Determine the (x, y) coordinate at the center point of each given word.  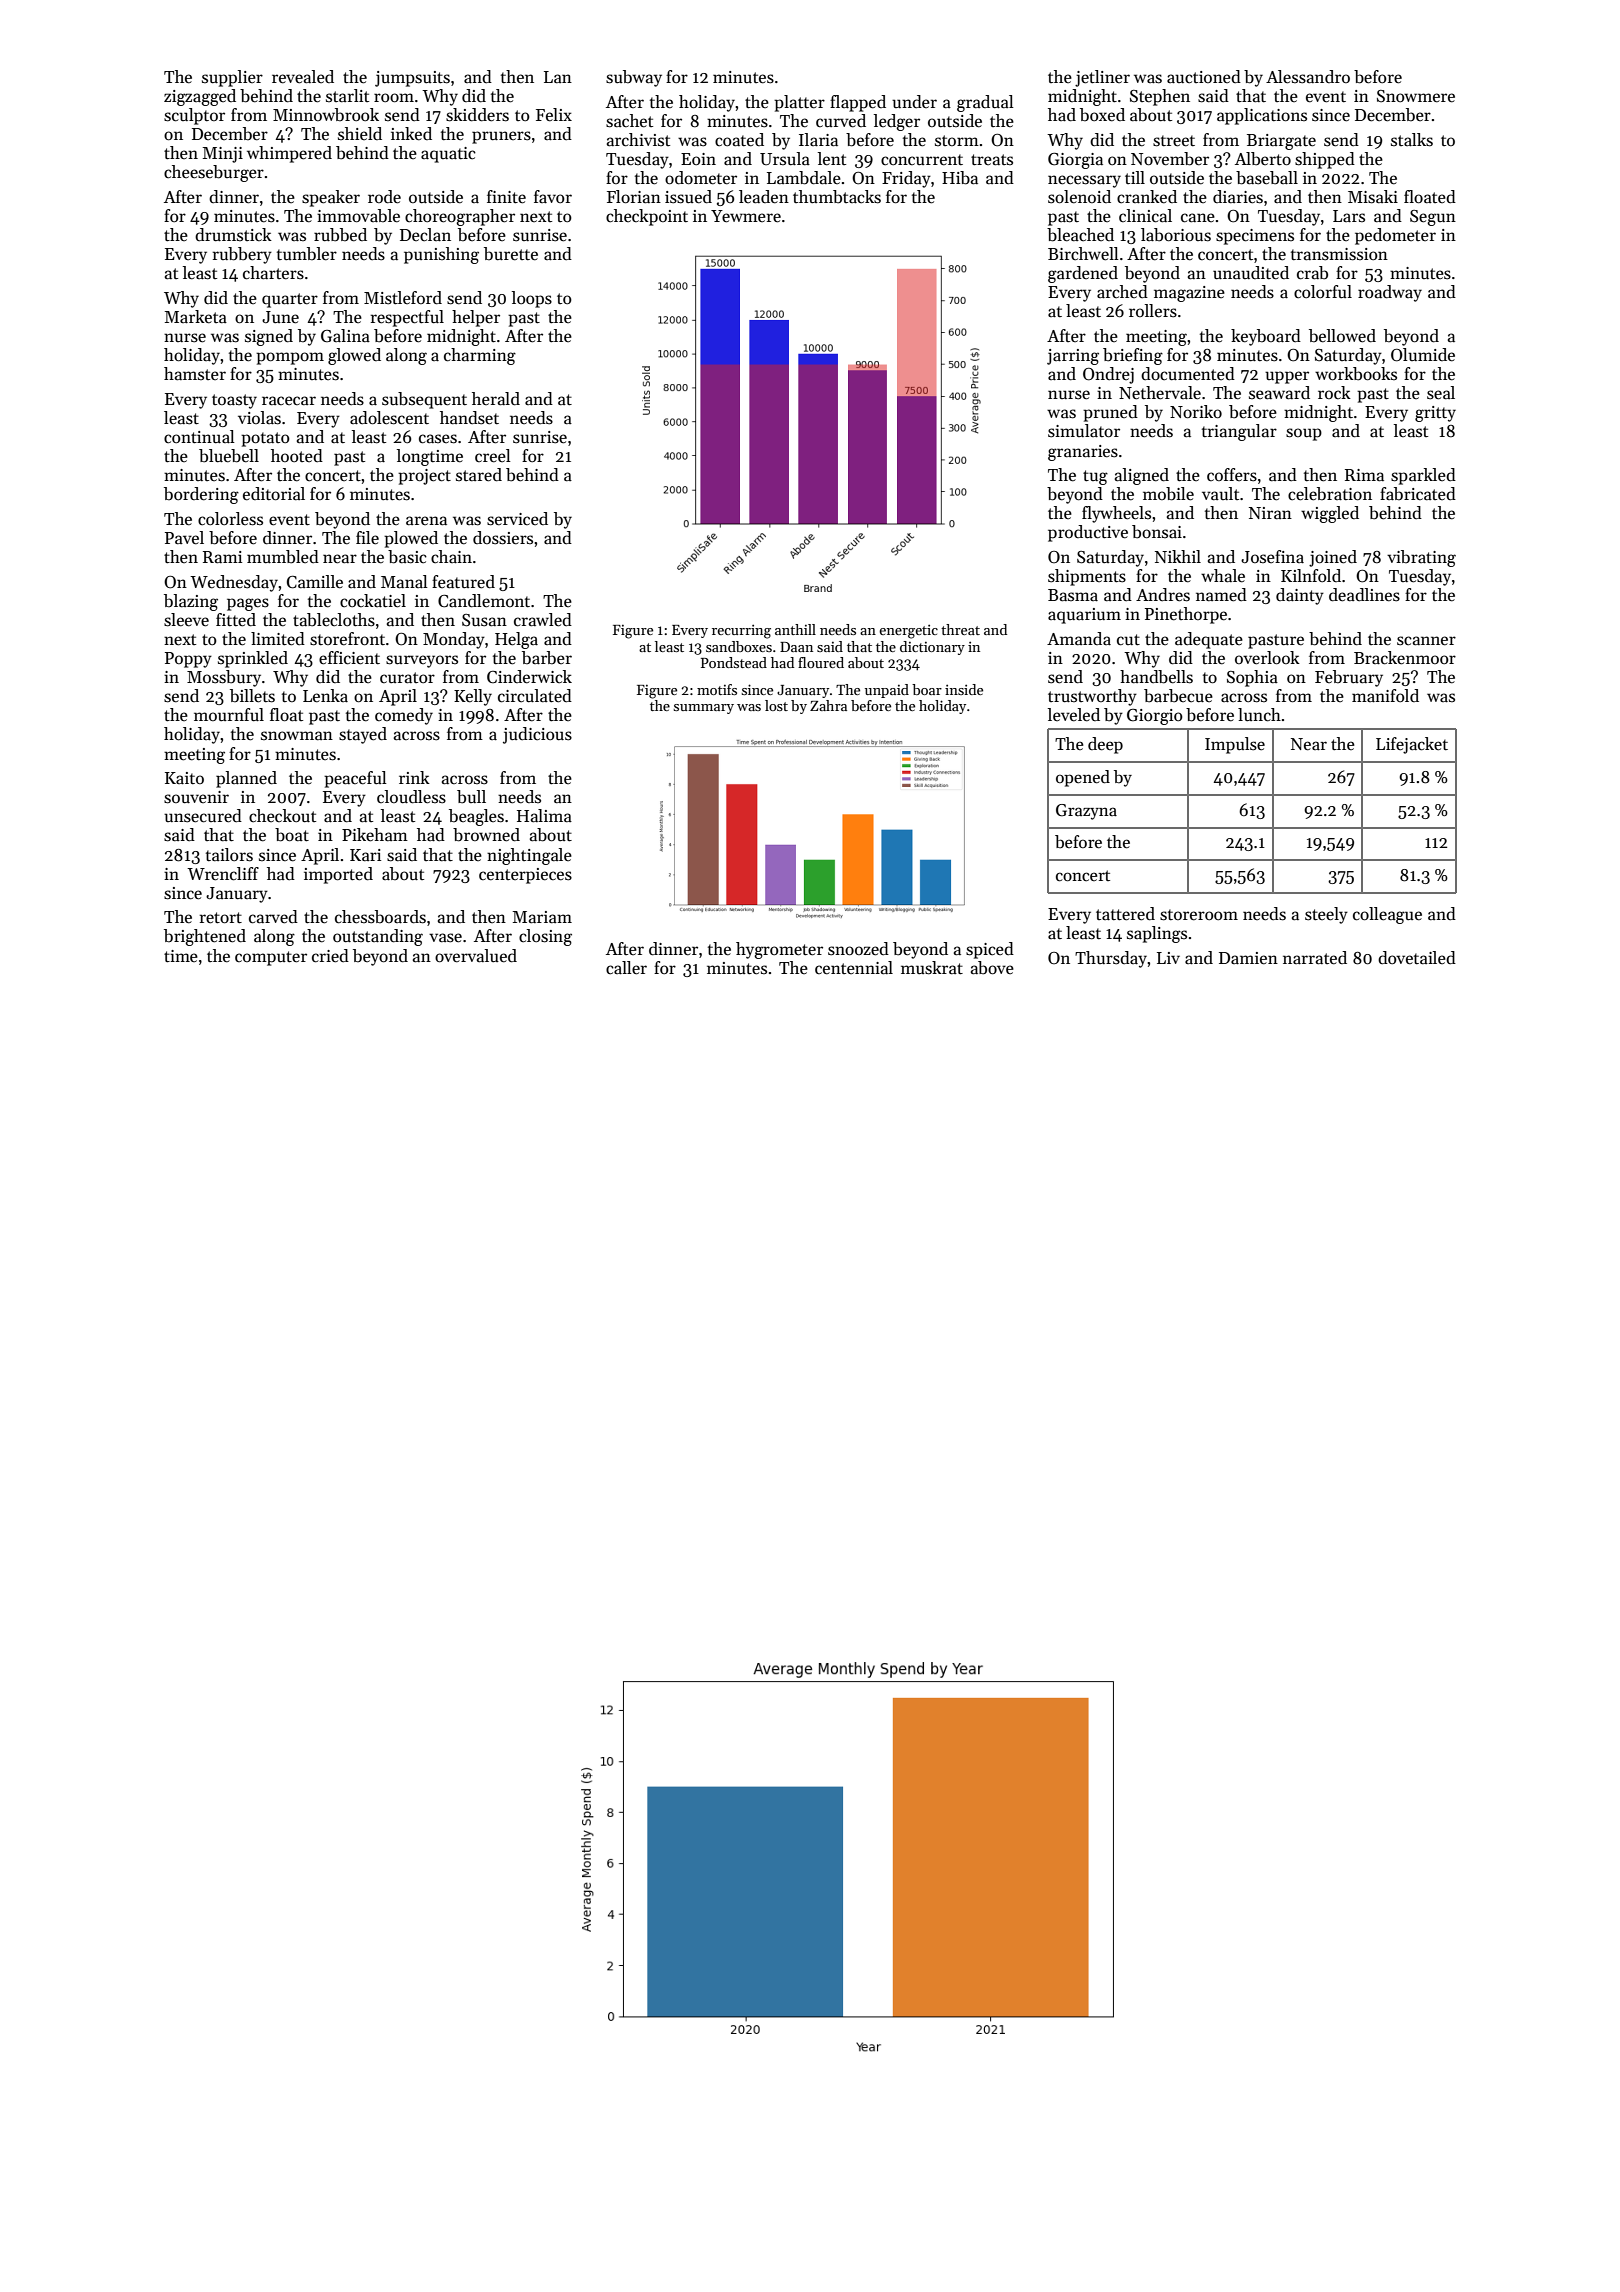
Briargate (1281, 142)
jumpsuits (412, 79)
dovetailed (1417, 958)
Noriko (1196, 412)
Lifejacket (1412, 745)
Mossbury (224, 678)
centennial (854, 968)
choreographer (460, 217)
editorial (274, 494)
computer (271, 958)
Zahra (828, 705)
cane (1198, 218)
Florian (634, 197)
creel (493, 456)
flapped (858, 103)
